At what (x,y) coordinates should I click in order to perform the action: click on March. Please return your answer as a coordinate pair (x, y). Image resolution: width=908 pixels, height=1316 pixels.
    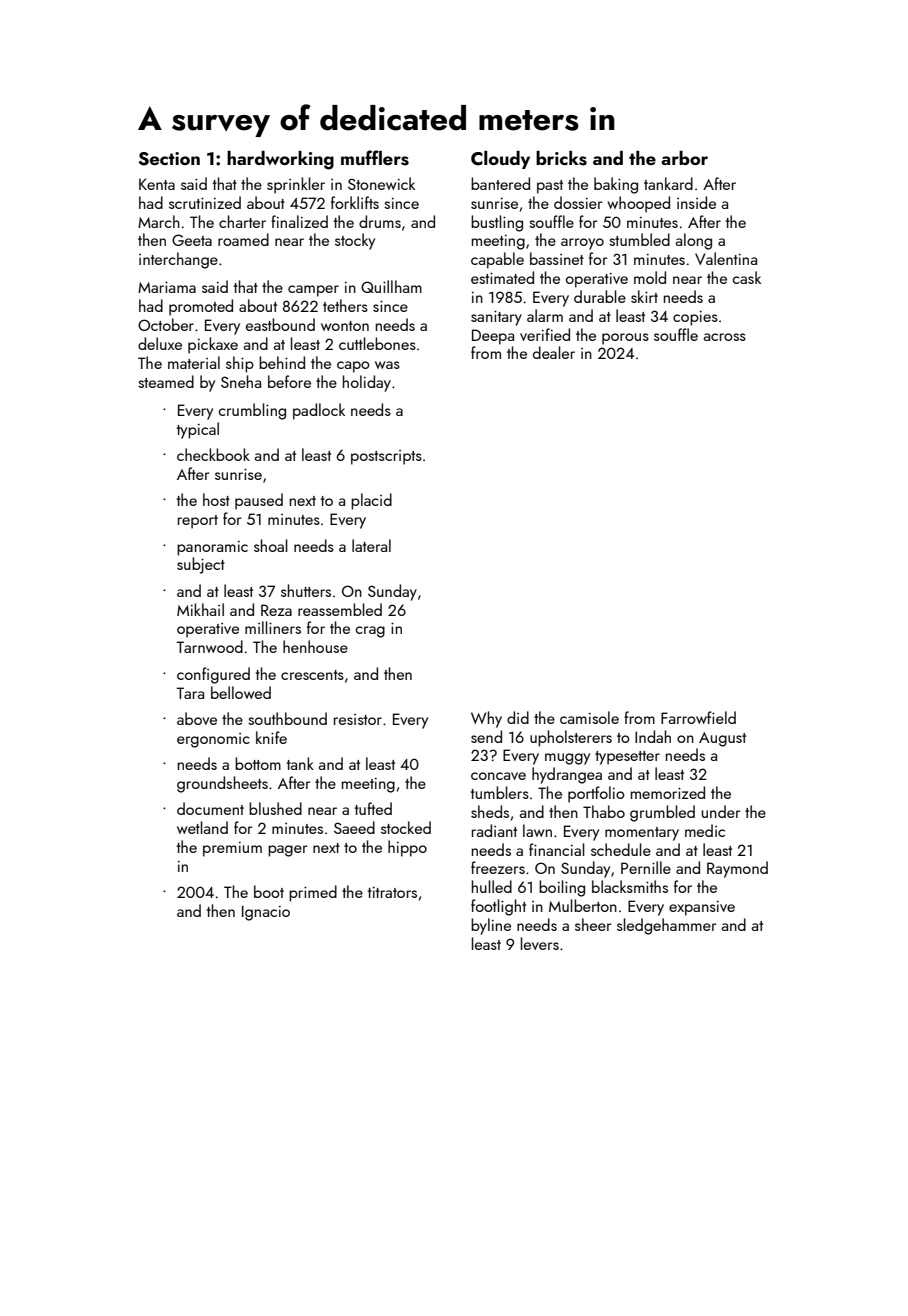
    Looking at the image, I should click on (159, 221).
